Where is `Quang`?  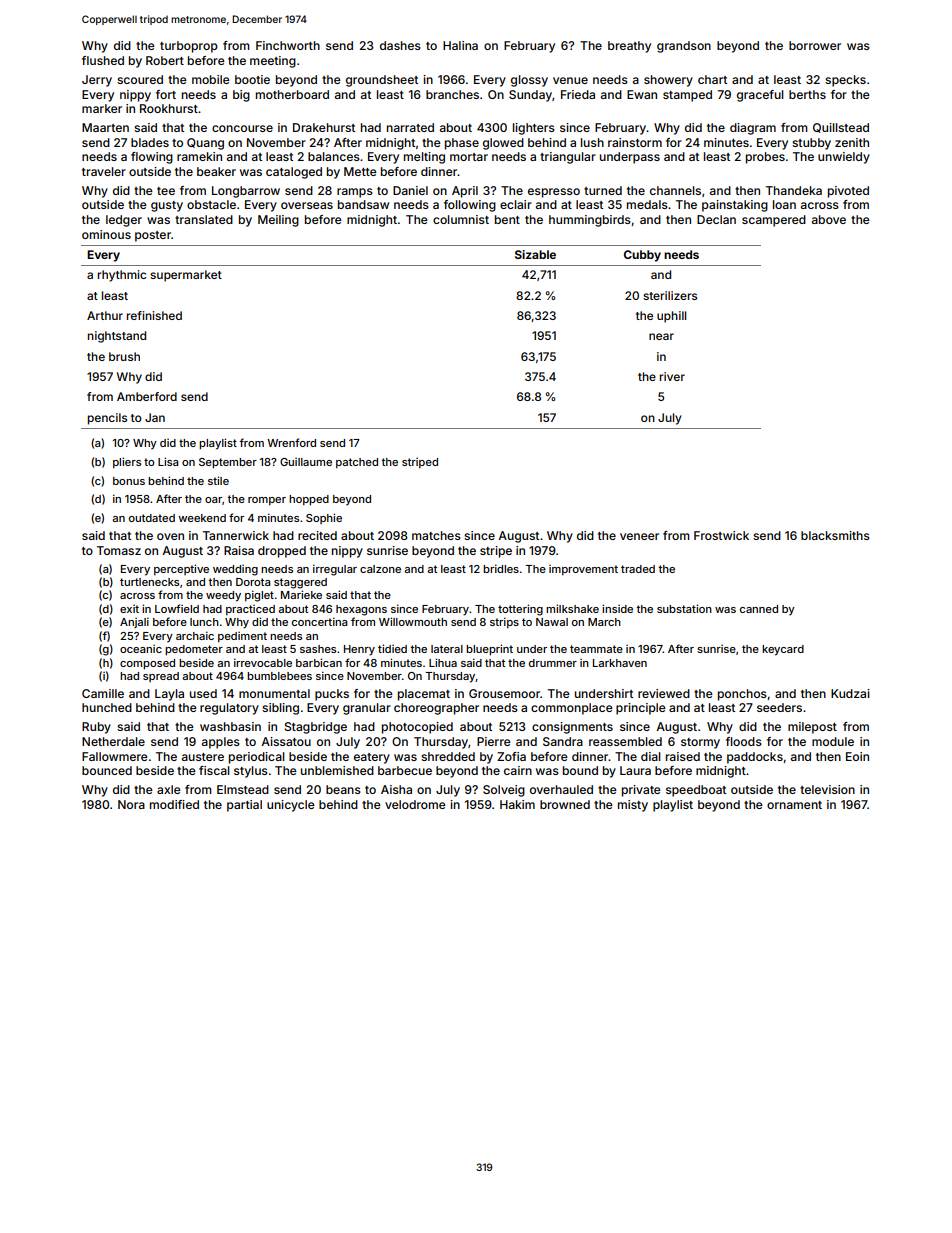
Quang is located at coordinates (205, 144).
